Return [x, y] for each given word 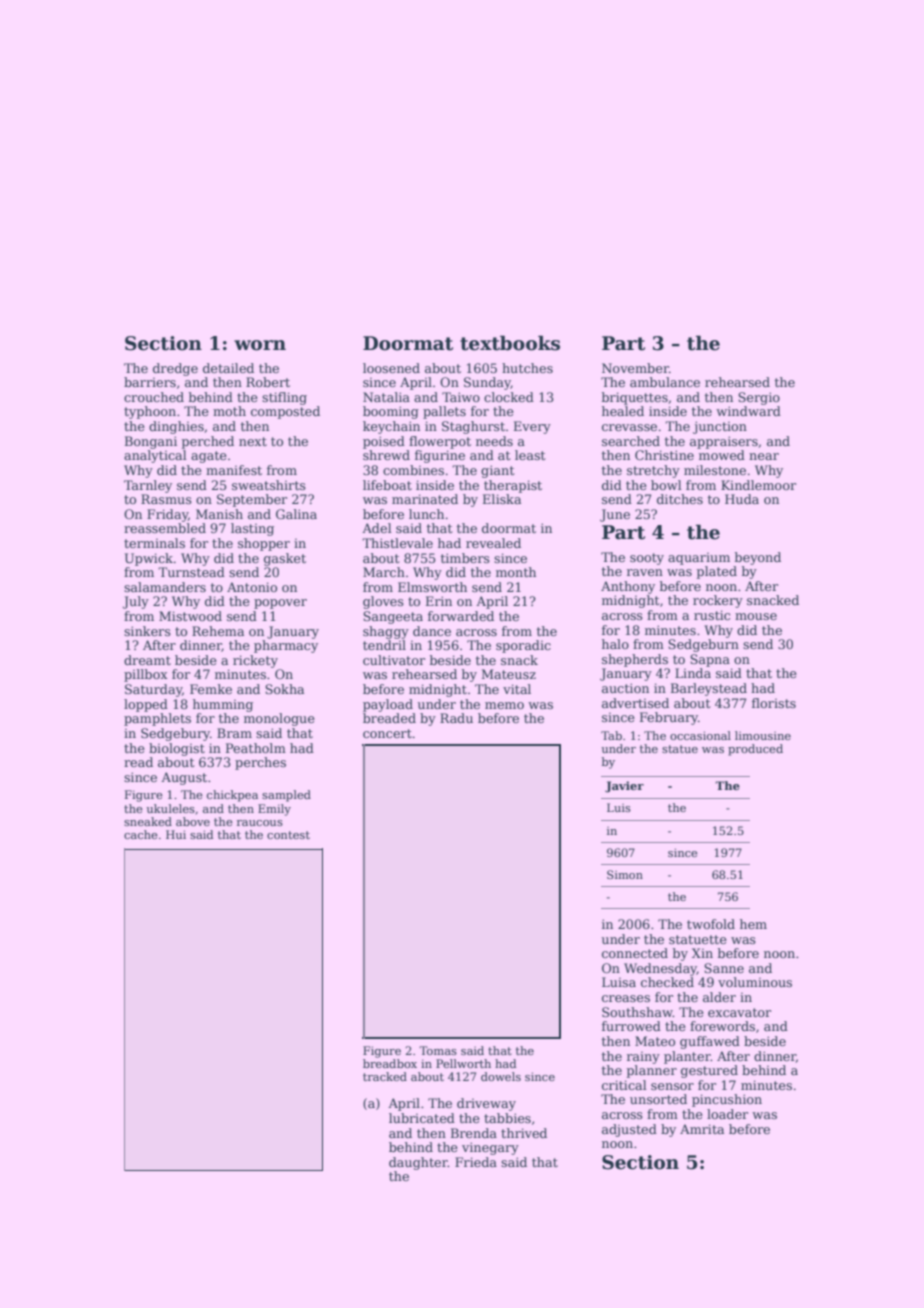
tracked [385, 1076]
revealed [493, 543]
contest [288, 835]
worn [260, 345]
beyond [758, 558]
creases [626, 998]
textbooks [510, 343]
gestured [709, 1071]
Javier [624, 787]
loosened [391, 368]
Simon [625, 874]
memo [504, 705]
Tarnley [148, 486]
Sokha [284, 689]
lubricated [422, 1118]
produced [755, 750]
